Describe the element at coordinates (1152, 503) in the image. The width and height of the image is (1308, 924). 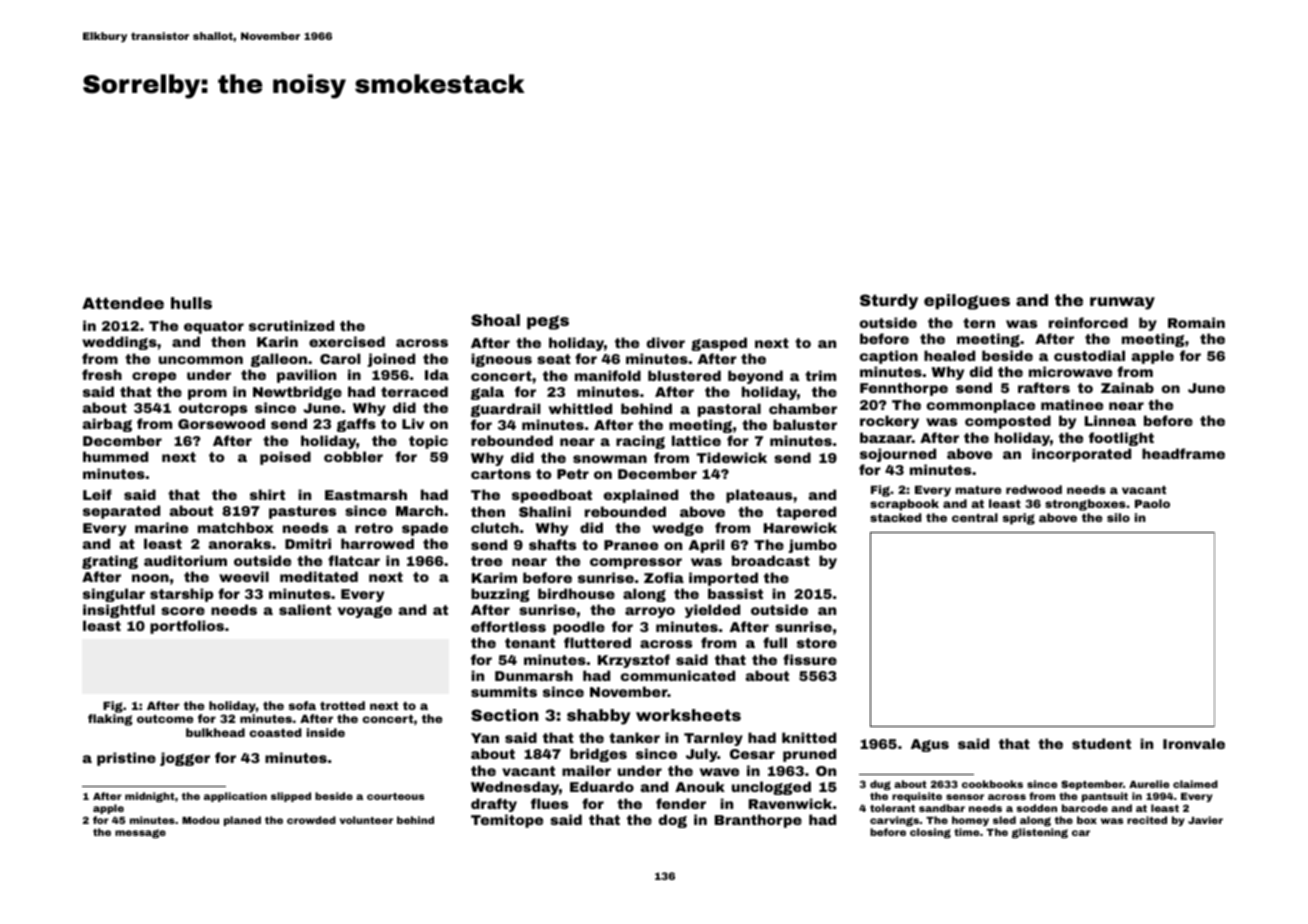
I see `Paolo` at that location.
